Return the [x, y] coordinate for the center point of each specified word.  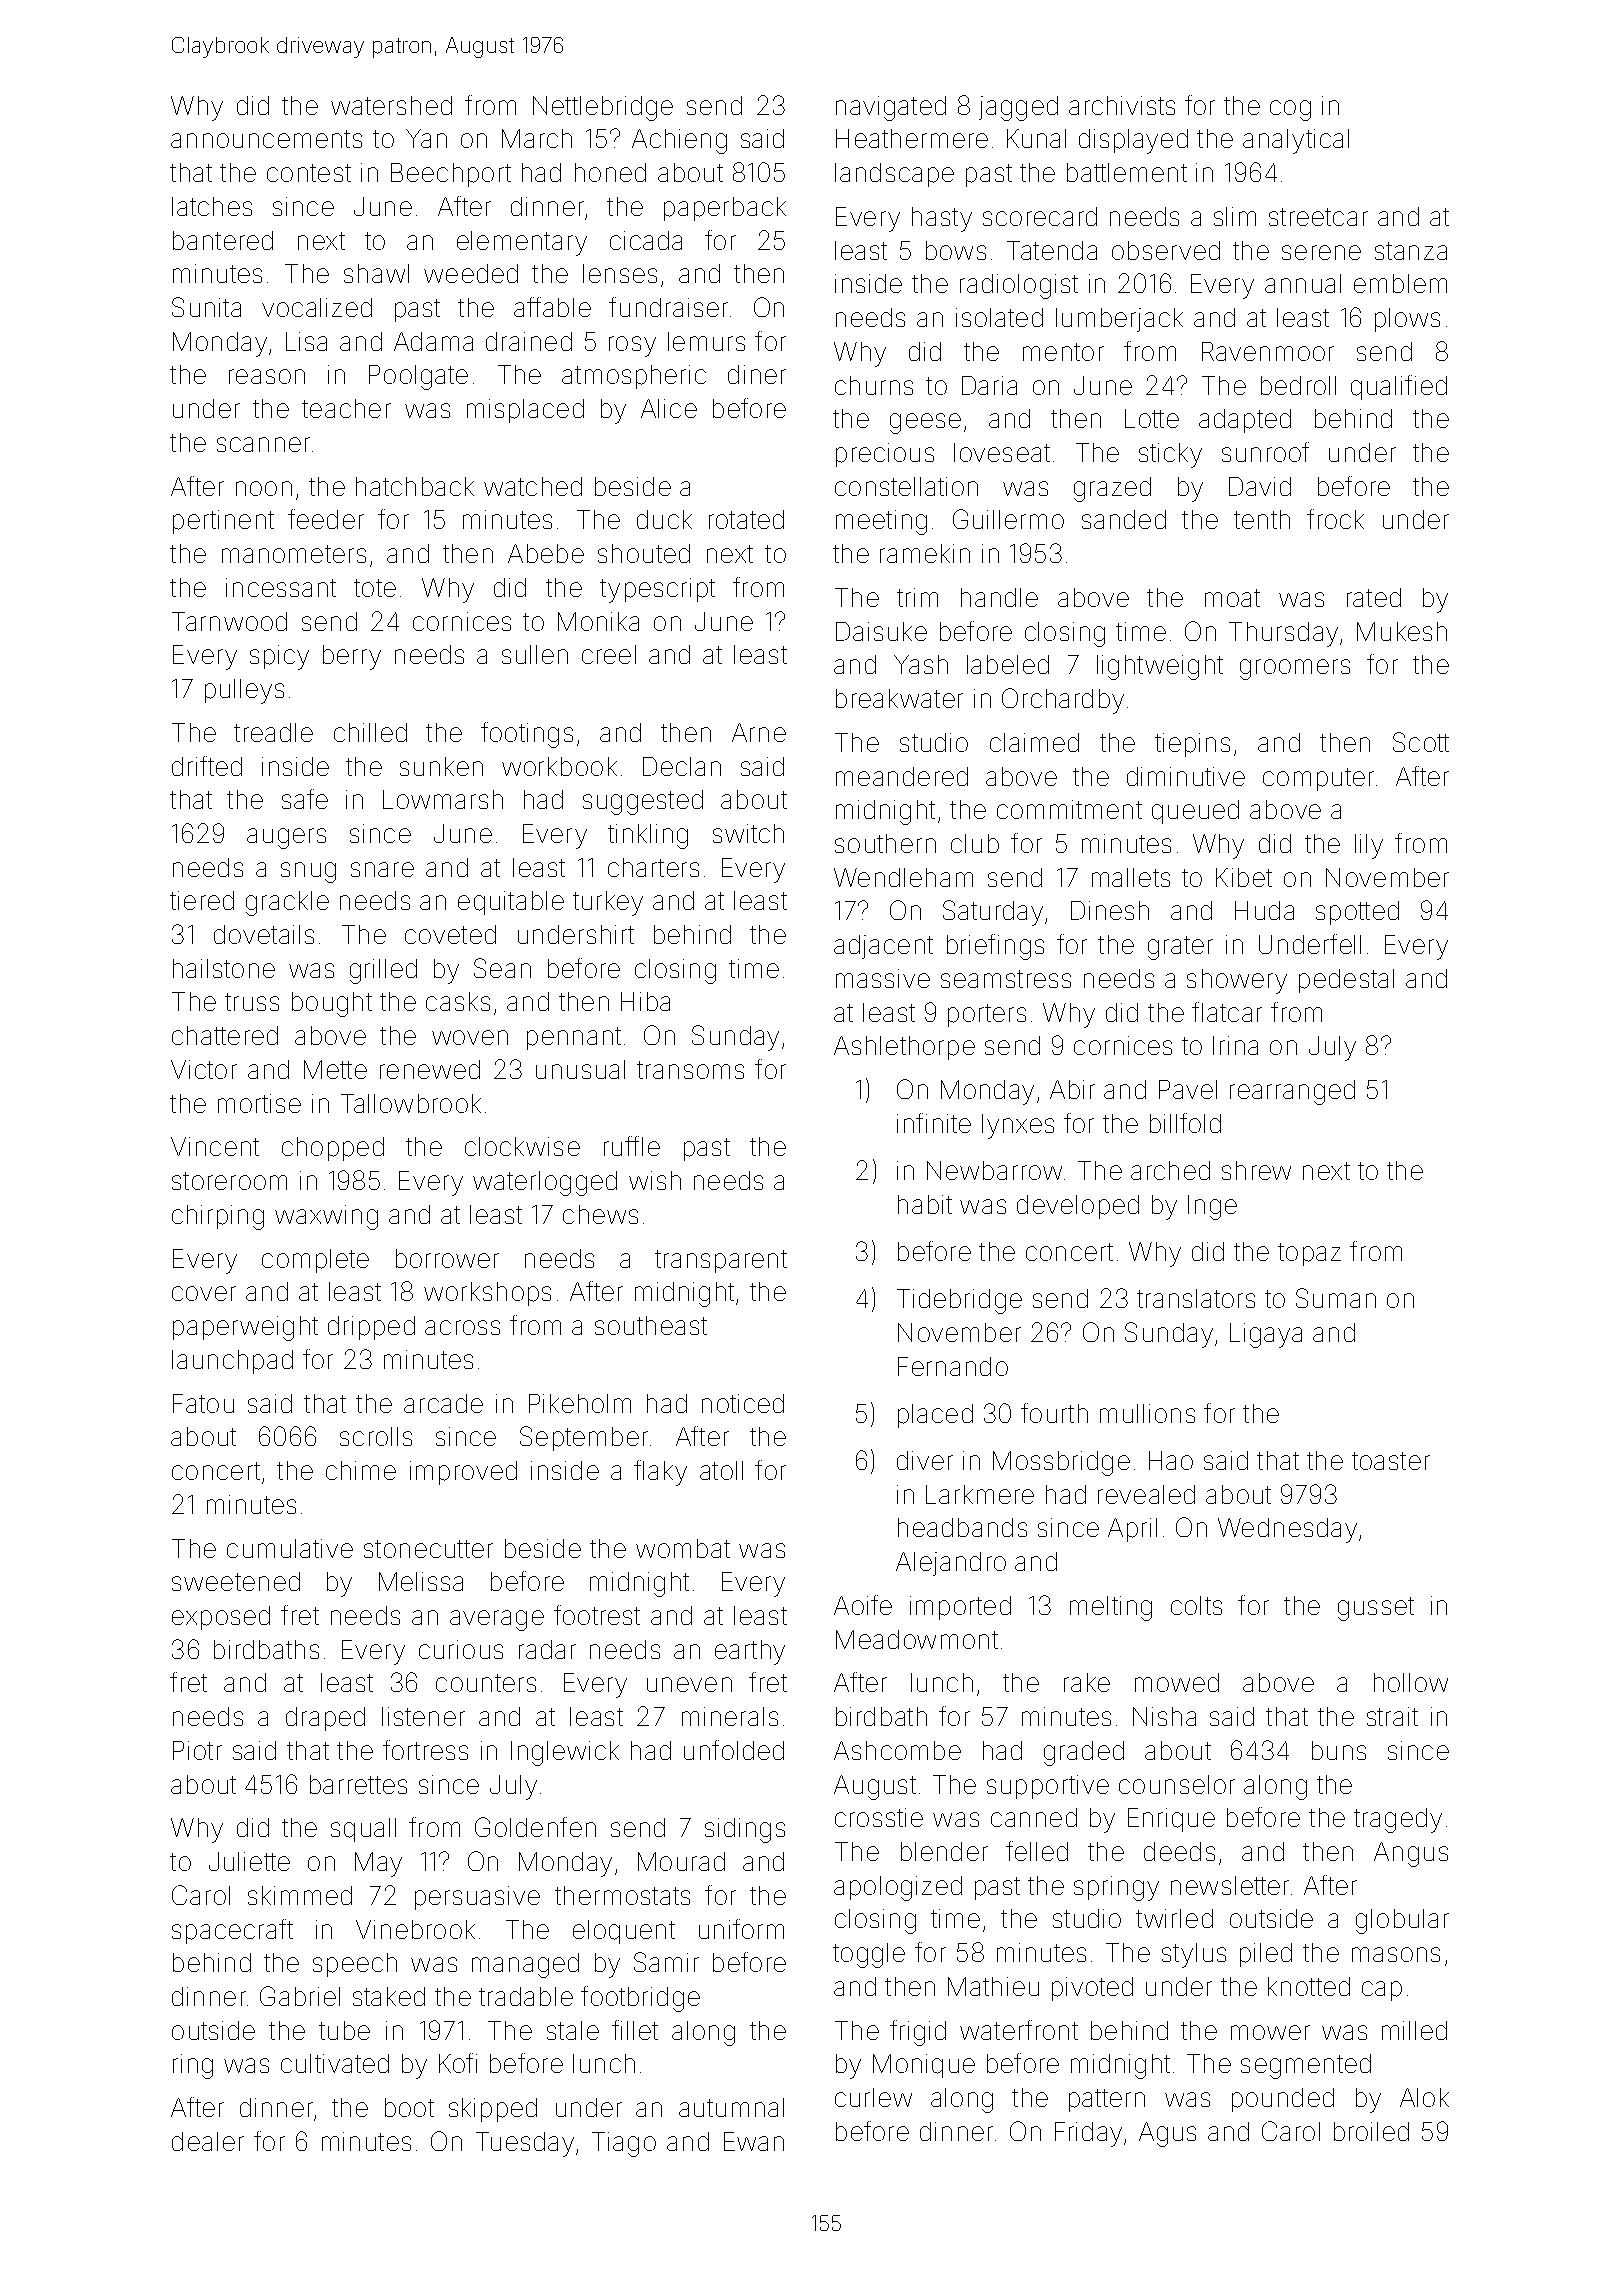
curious [461, 1649]
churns [874, 385]
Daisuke [881, 631]
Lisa [306, 341]
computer [1318, 779]
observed [1166, 250]
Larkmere [980, 1494]
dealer [208, 2141]
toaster [1391, 1461]
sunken [441, 766]
